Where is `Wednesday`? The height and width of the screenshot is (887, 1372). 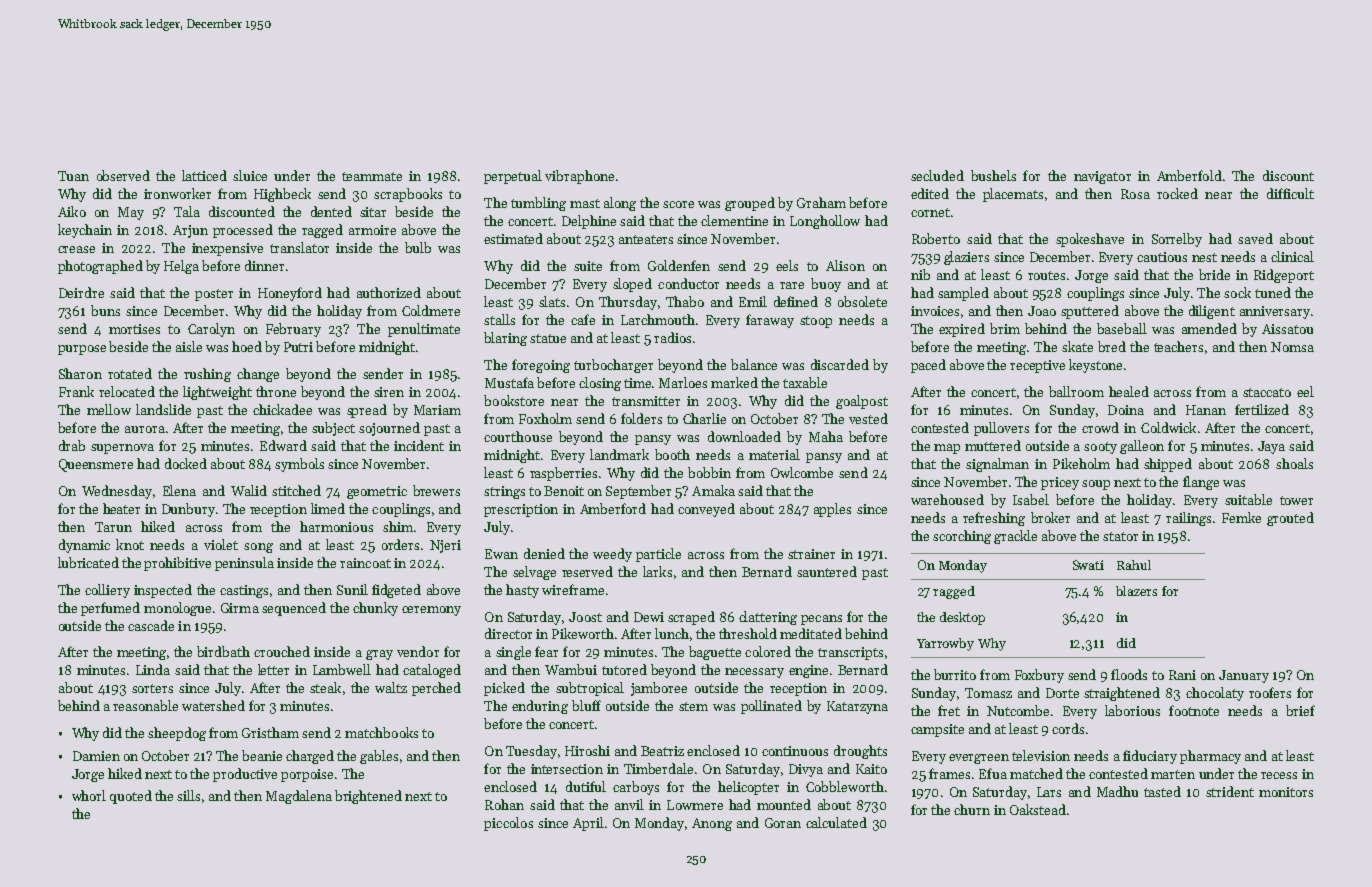
Wednesday is located at coordinates (117, 492).
